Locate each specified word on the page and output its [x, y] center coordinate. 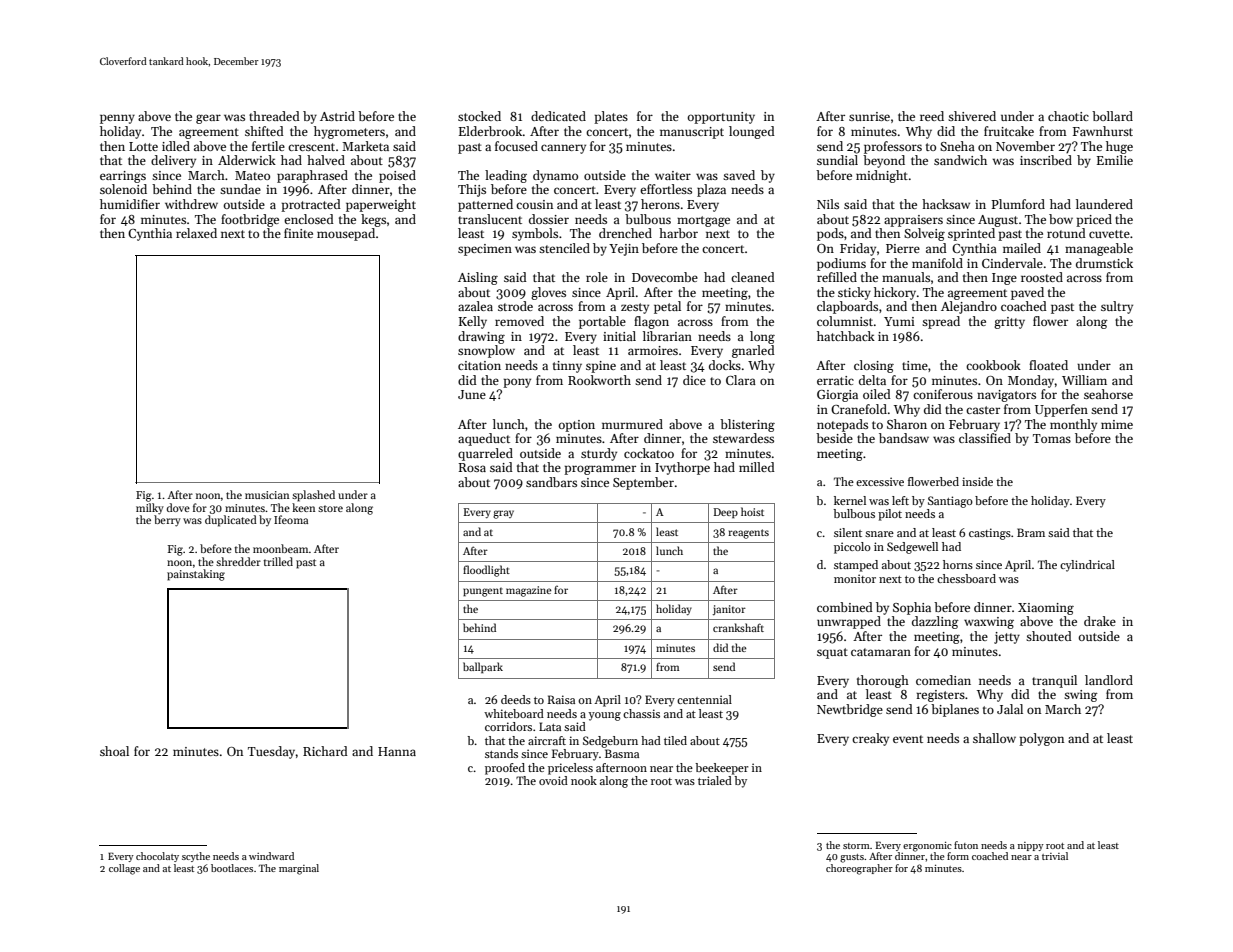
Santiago [950, 502]
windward [271, 856]
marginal [299, 869]
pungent [483, 592]
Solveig [924, 234]
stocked [479, 116]
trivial [1055, 856]
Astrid [337, 116]
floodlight [486, 571]
